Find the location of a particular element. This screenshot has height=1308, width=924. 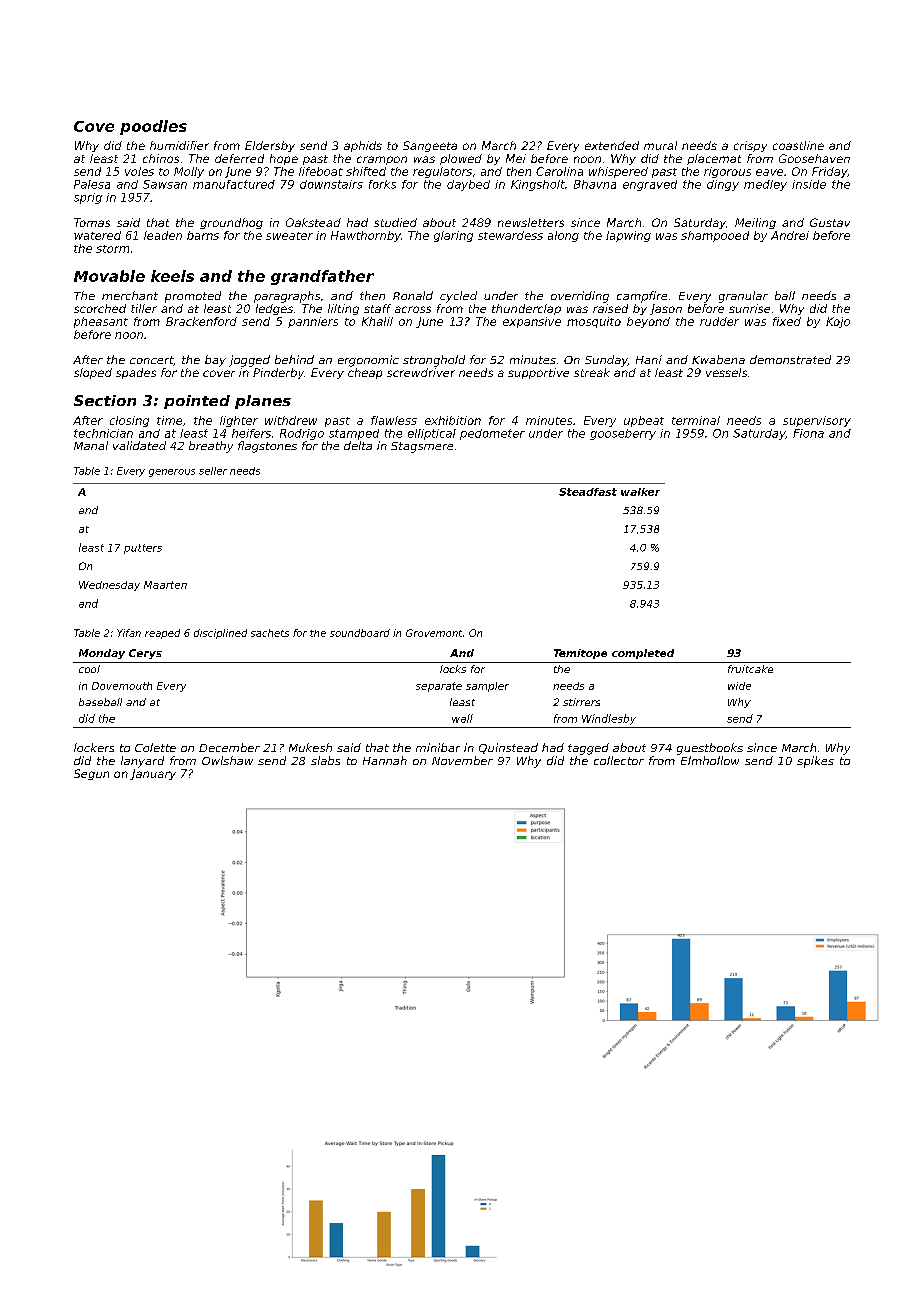

plowed is located at coordinates (461, 159).
